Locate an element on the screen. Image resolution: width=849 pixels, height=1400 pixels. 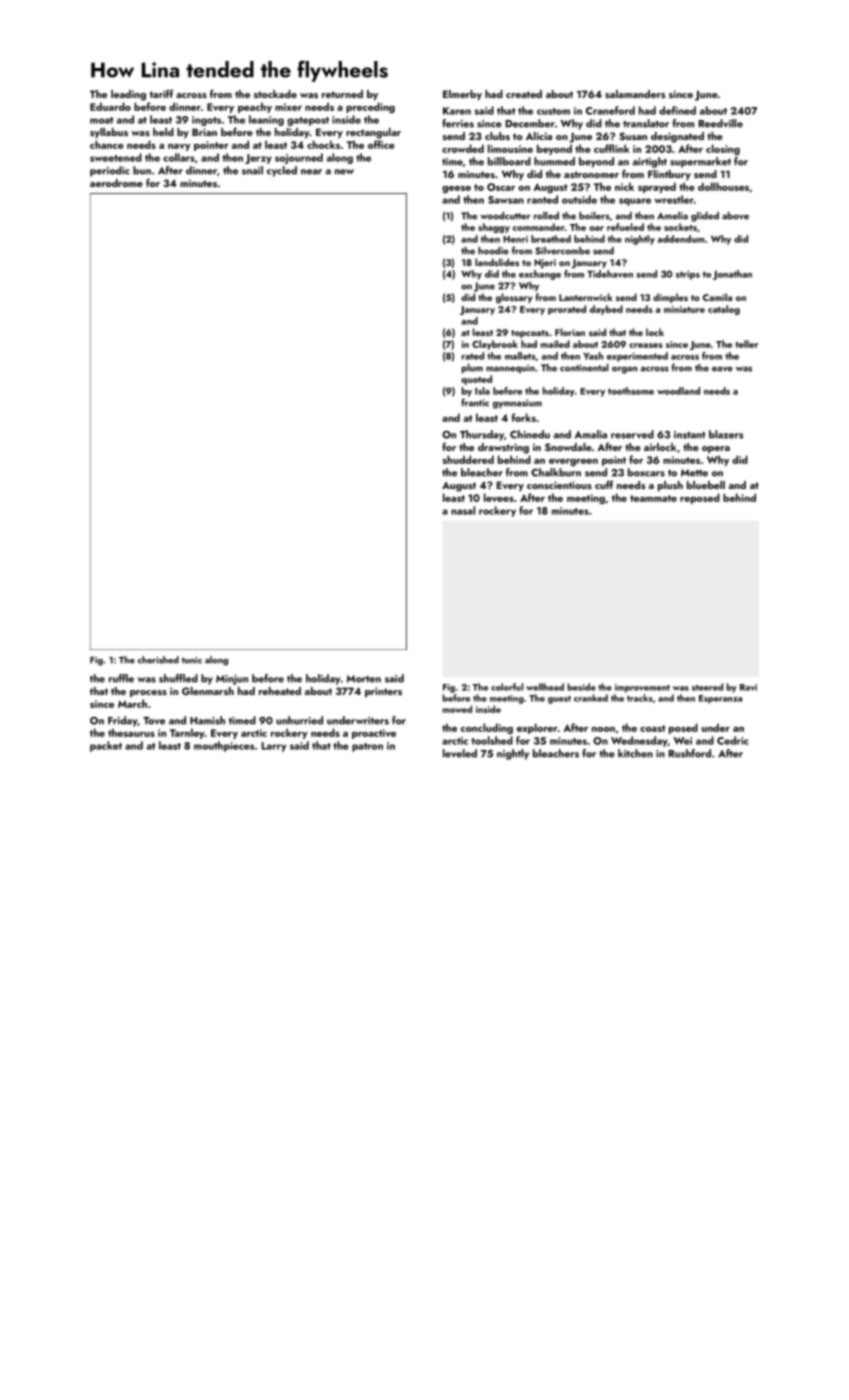
plum is located at coordinates (472, 369).
